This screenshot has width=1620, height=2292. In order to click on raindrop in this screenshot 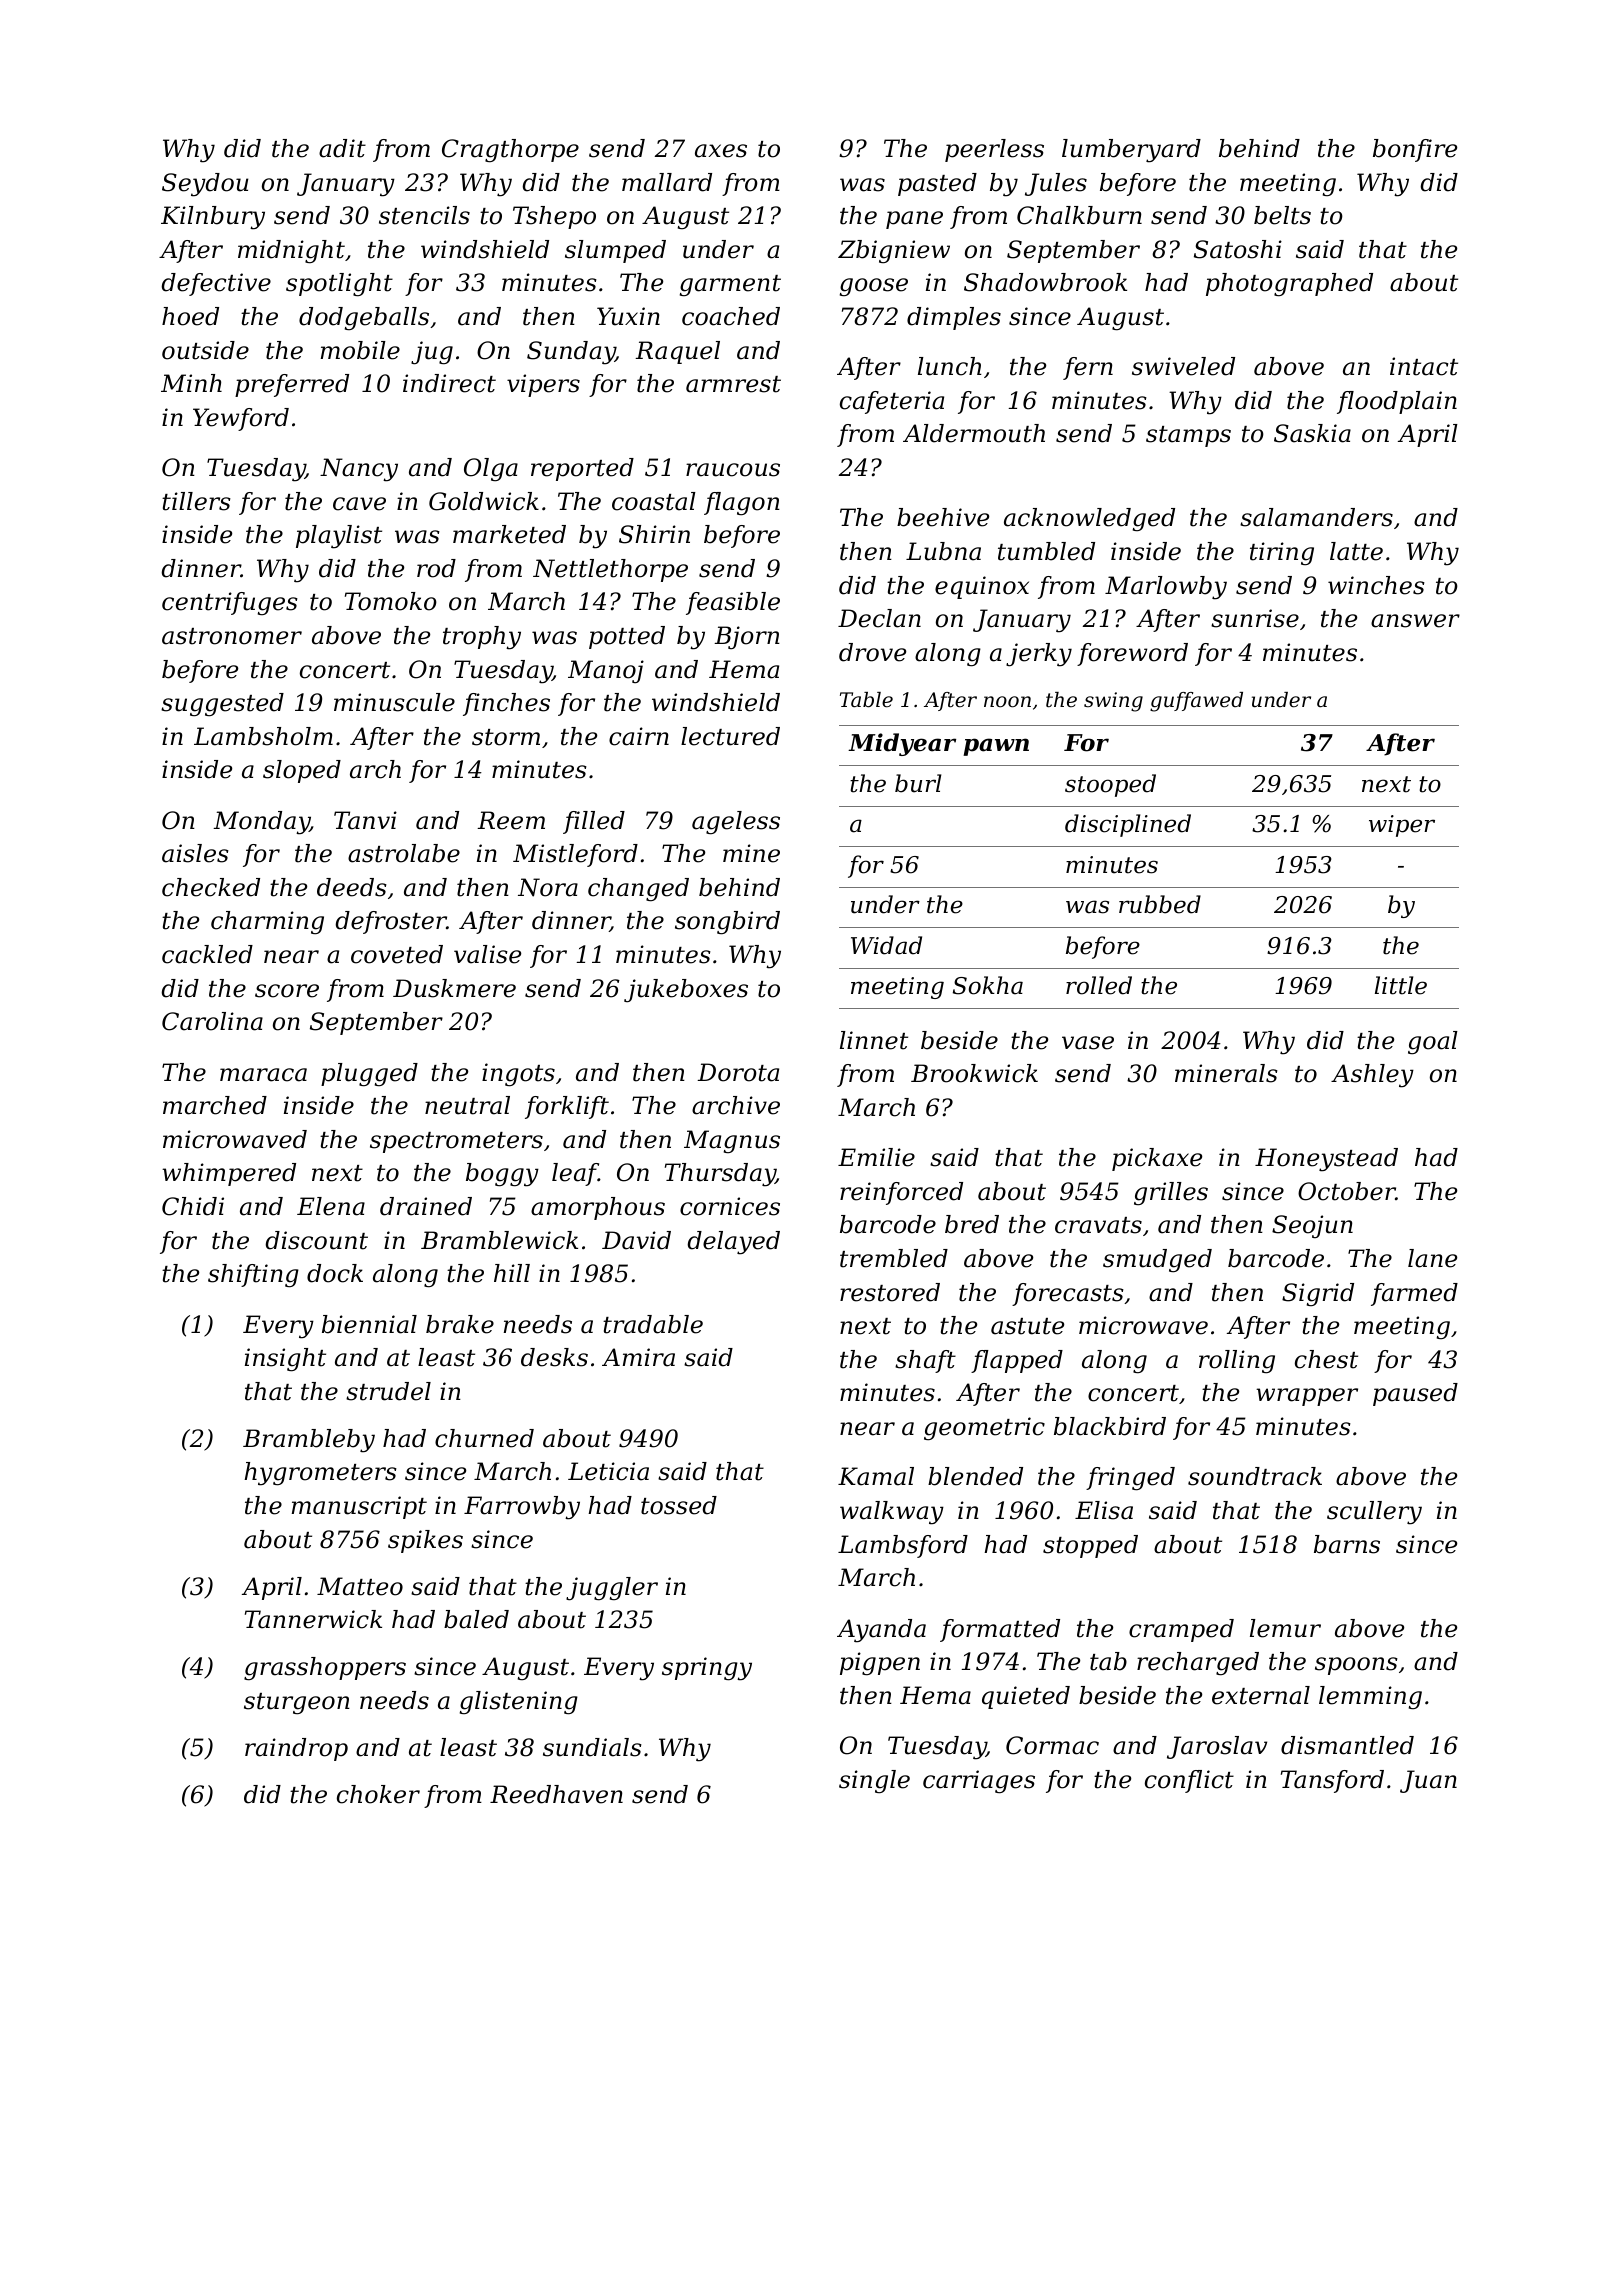, I will do `click(296, 1749)`.
